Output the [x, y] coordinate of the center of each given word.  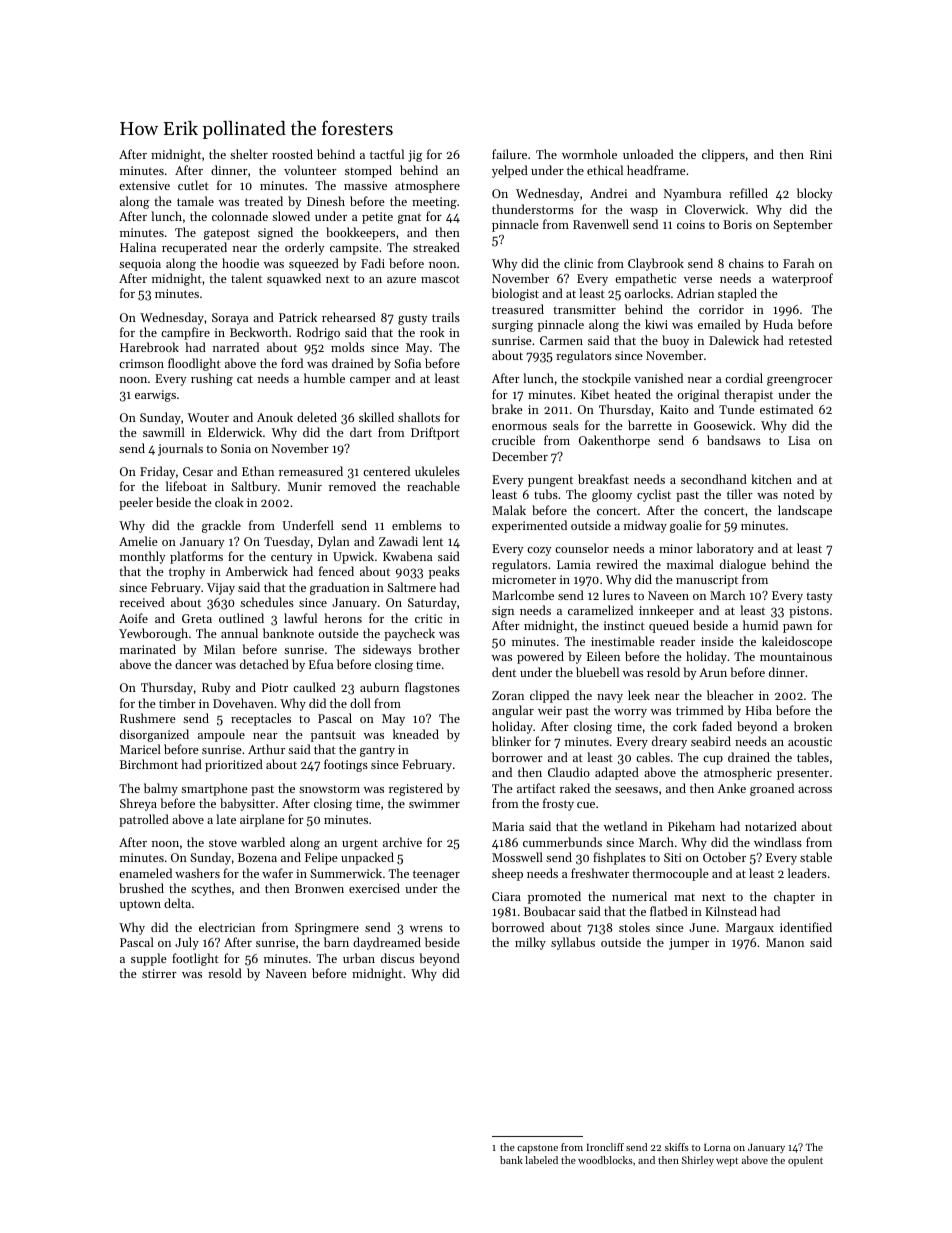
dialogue [743, 565]
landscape [805, 511]
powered [540, 657]
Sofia [407, 363]
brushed [141, 888]
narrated [236, 347]
